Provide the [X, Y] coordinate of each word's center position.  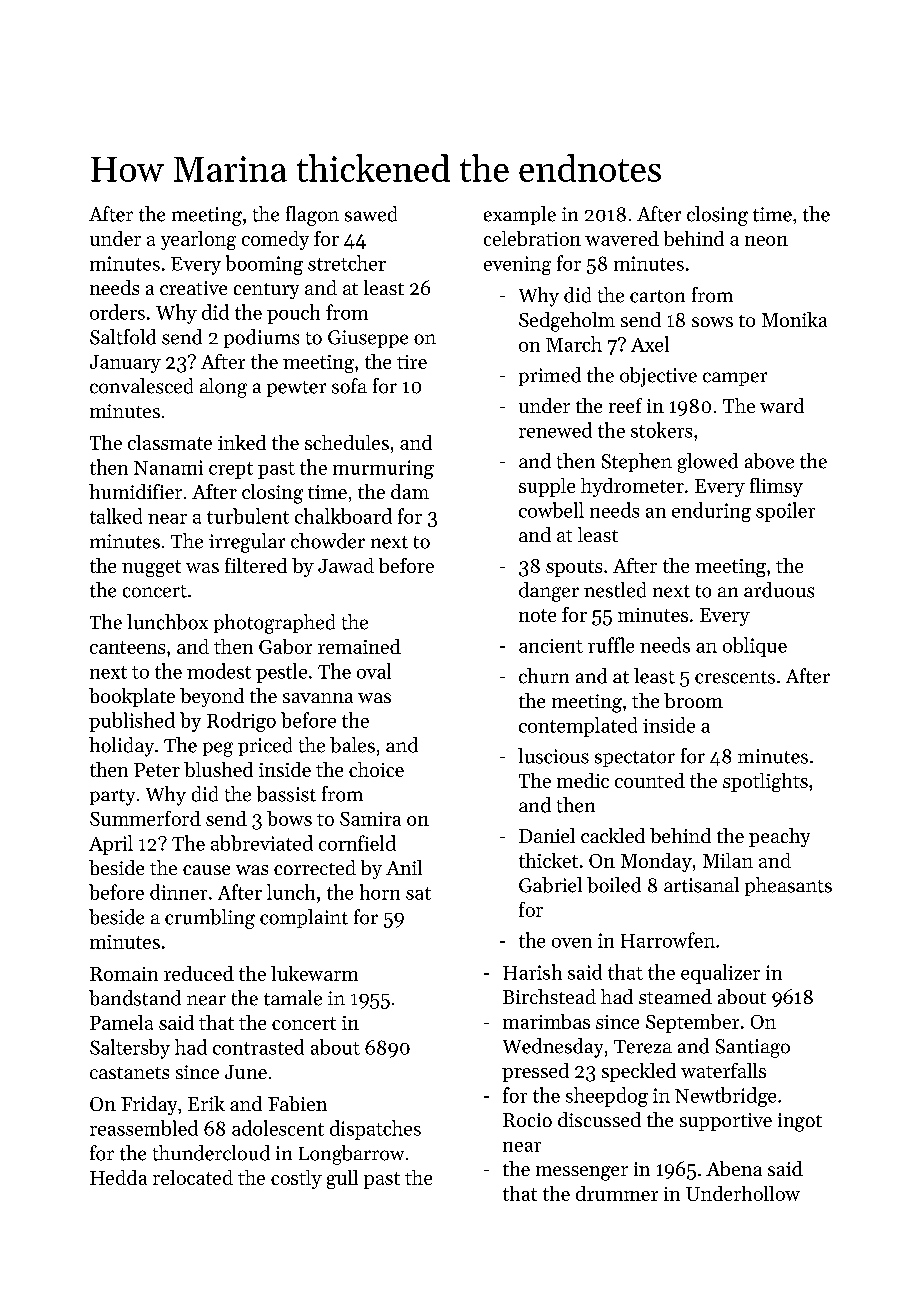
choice [376, 769]
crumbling [210, 919]
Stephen [637, 462]
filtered [256, 565]
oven [572, 943]
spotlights [765, 782]
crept [231, 470]
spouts [574, 568]
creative [193, 288]
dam [410, 491]
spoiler [785, 512]
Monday [656, 862]
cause [206, 870]
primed [550, 376]
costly [296, 1179]
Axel [650, 344]
